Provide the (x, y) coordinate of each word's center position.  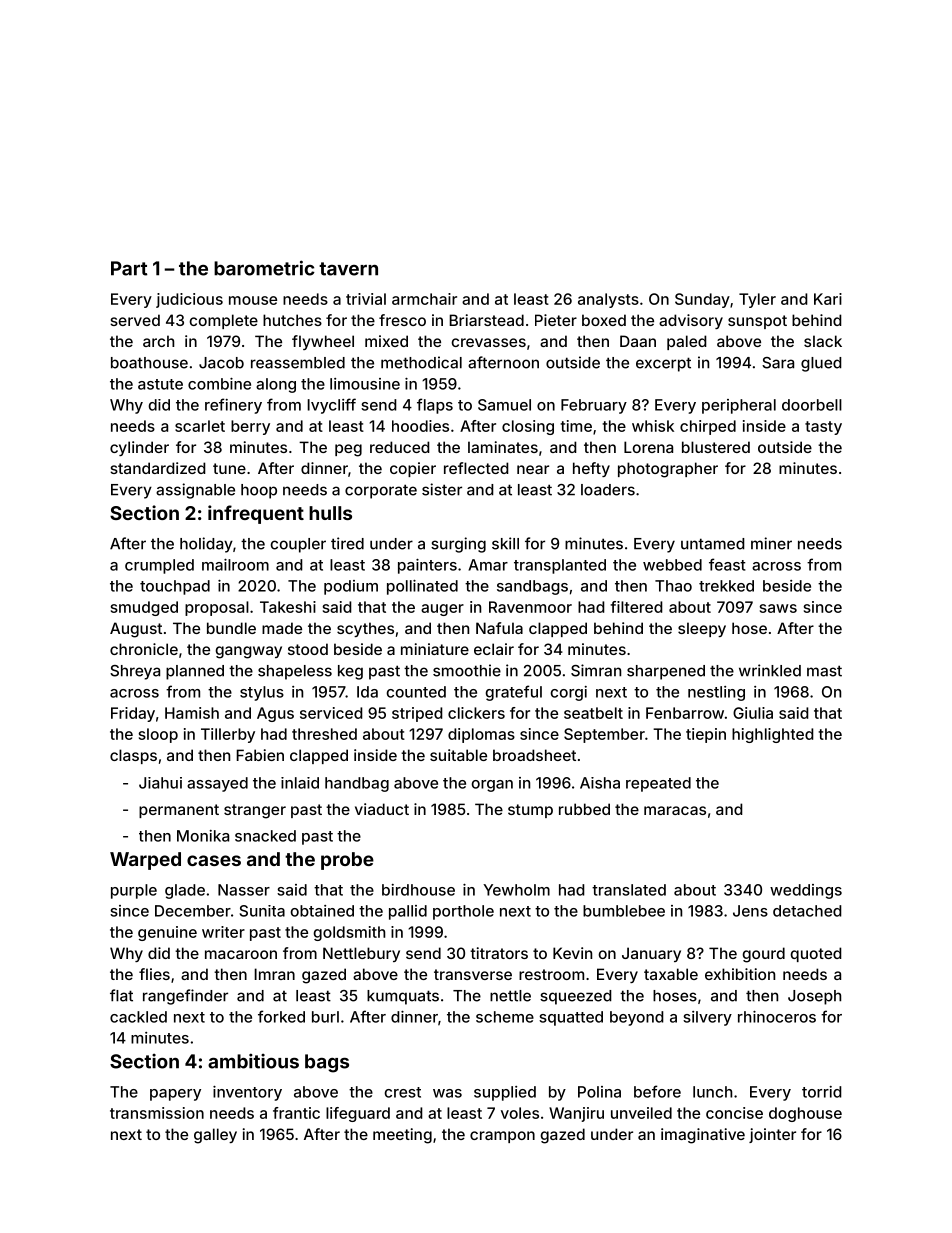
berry (250, 427)
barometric (264, 268)
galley (215, 1136)
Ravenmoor (530, 607)
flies (154, 974)
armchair (424, 299)
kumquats (403, 997)
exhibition (740, 974)
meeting (402, 1136)
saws (778, 608)
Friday (133, 714)
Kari (828, 299)
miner (771, 543)
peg (348, 450)
